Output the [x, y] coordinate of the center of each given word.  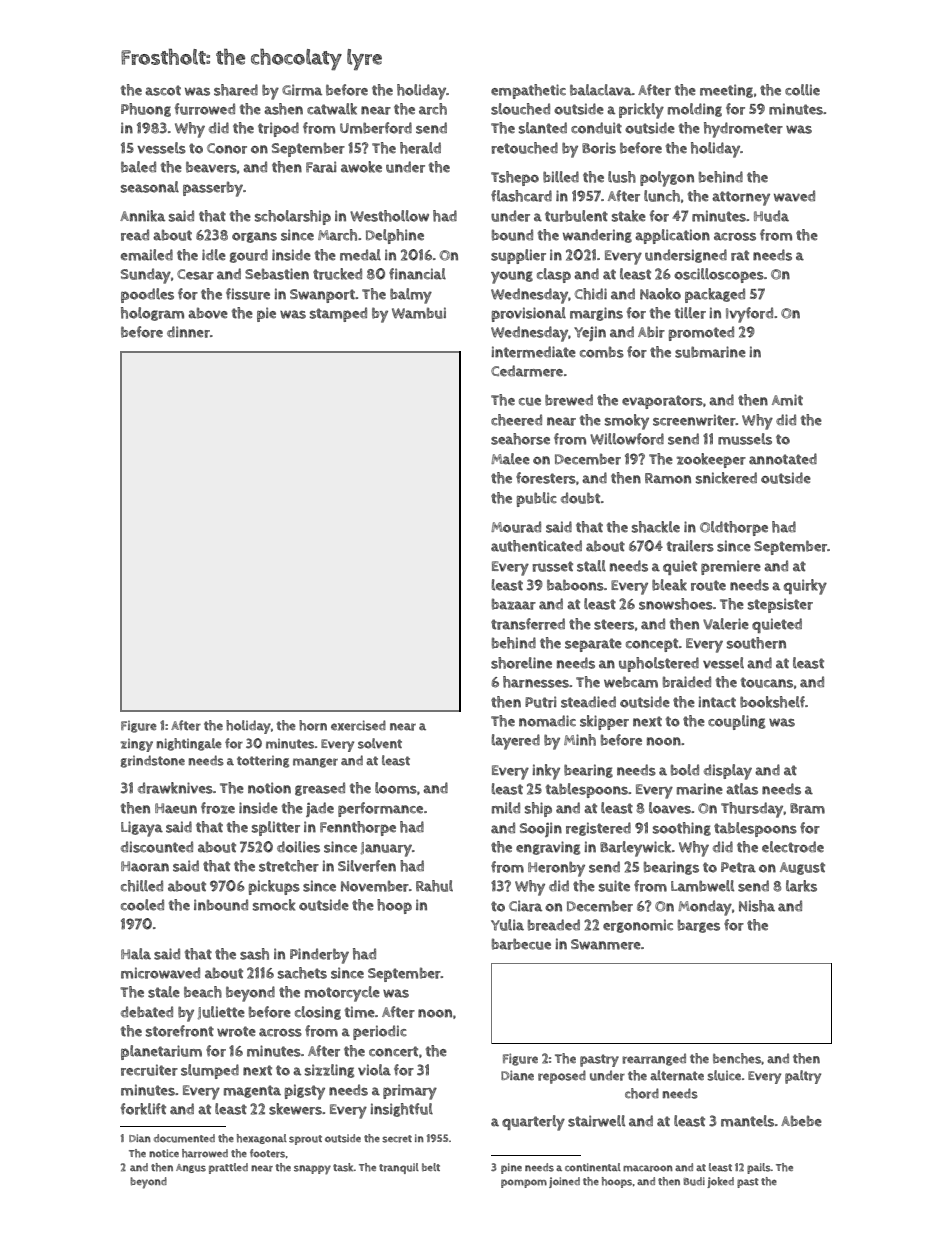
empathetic [528, 91]
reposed [562, 1077]
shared [236, 90]
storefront [180, 1031]
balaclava [601, 90]
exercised [358, 725]
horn [313, 725]
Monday [705, 908]
